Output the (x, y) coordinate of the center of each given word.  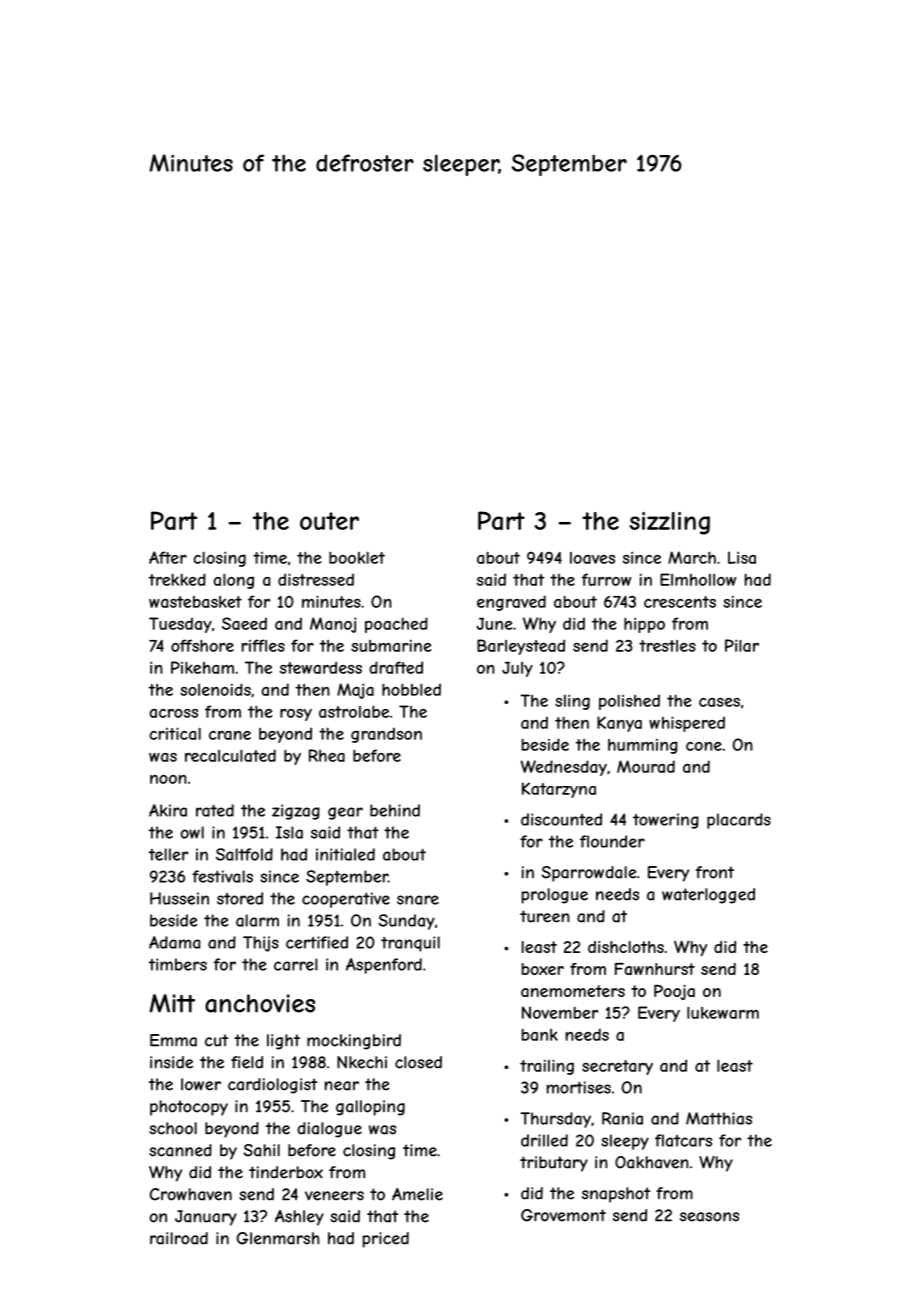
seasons (709, 1217)
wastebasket (195, 602)
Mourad (646, 766)
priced (386, 1240)
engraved (511, 603)
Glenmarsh (278, 1238)
